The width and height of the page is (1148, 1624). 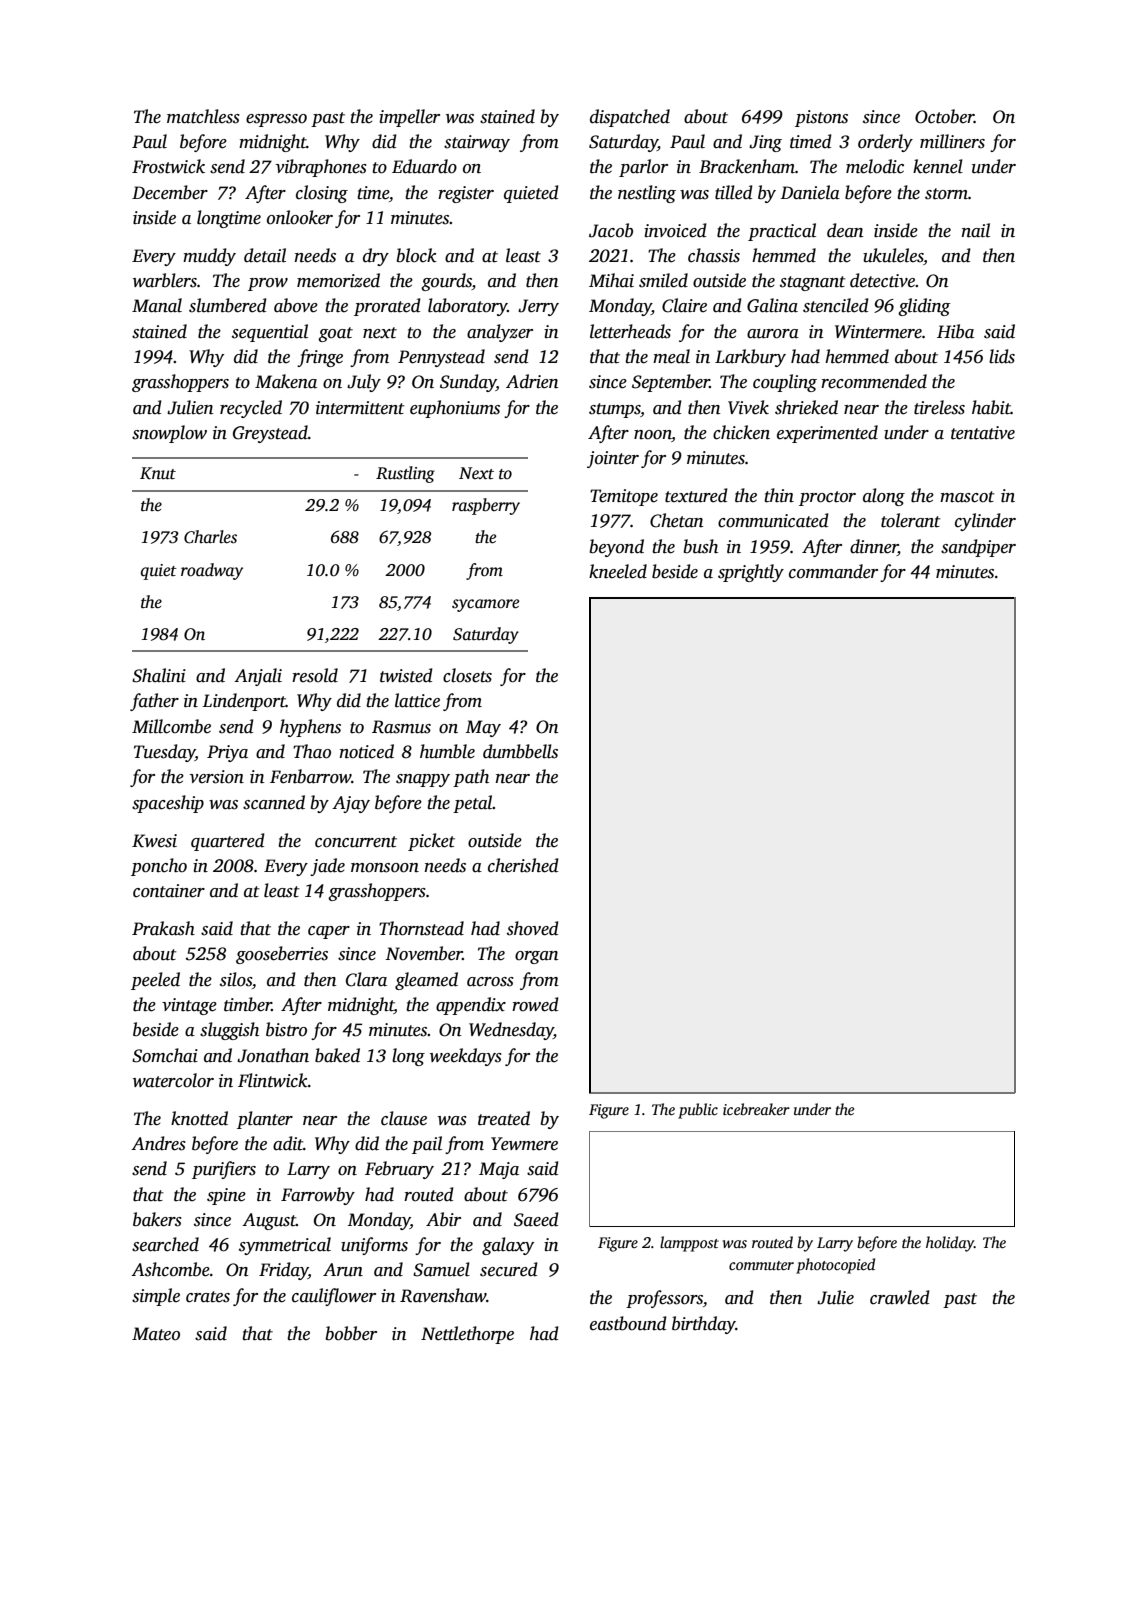 I want to click on Somchai, so click(x=165, y=1055).
